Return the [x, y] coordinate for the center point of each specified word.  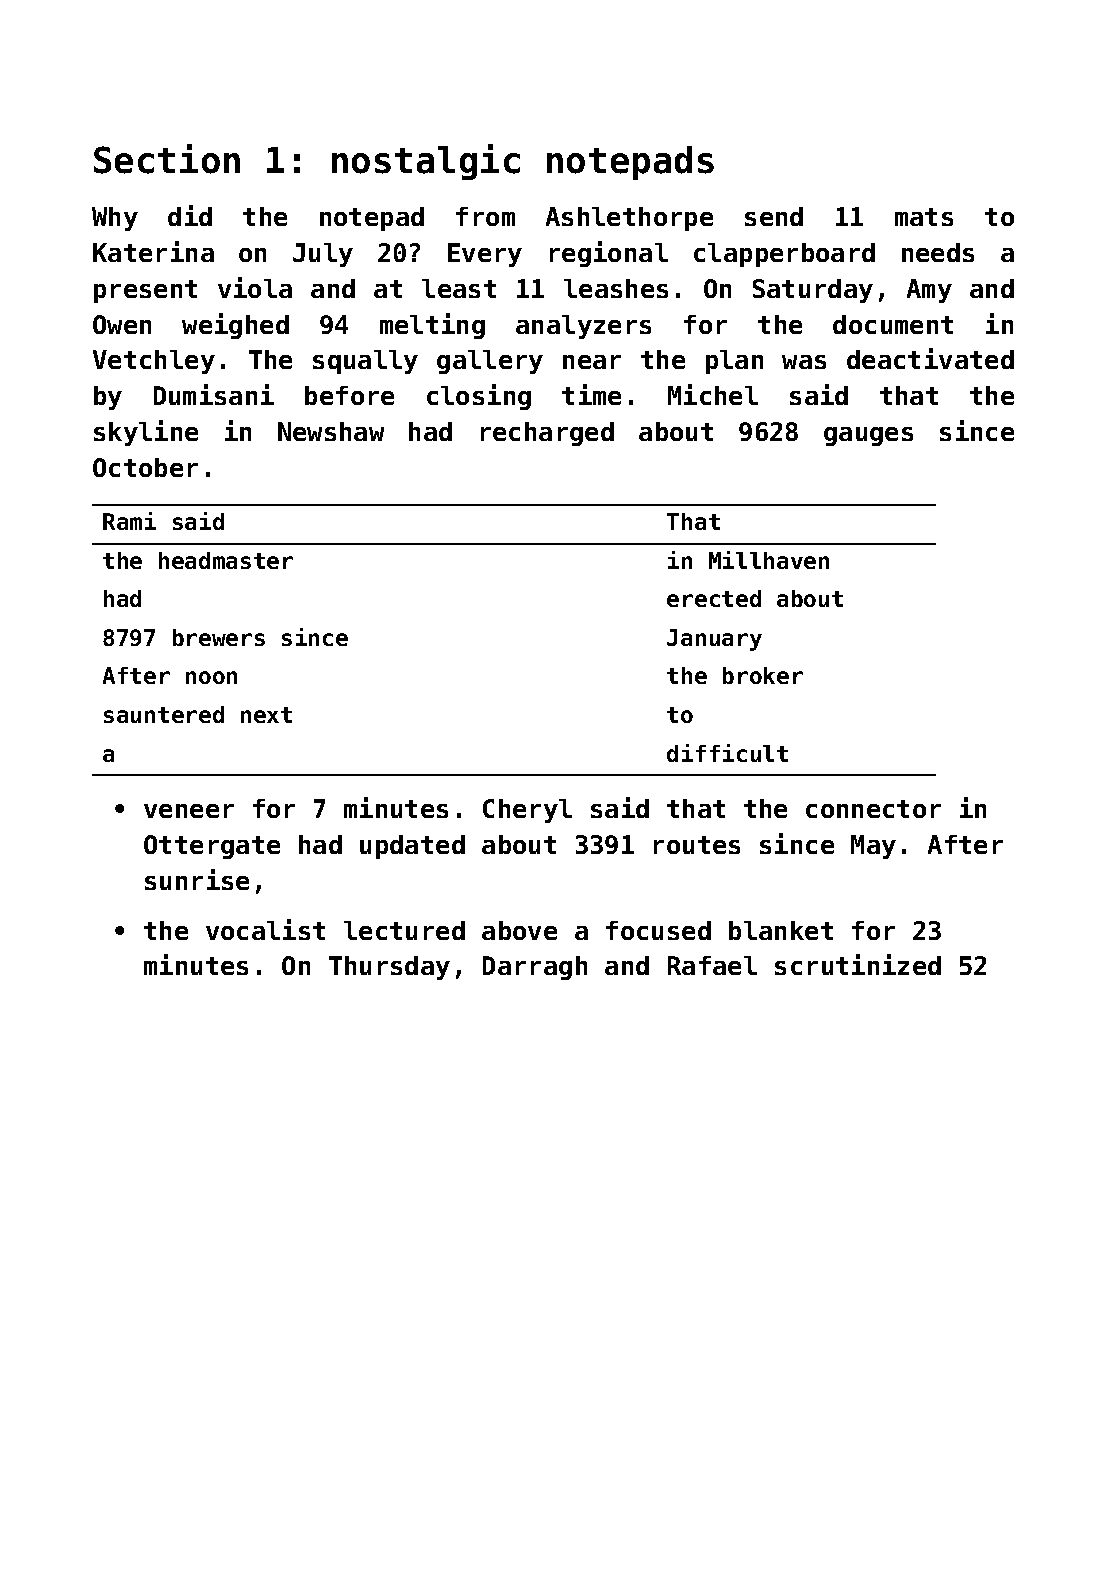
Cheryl [527, 811]
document [893, 324]
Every [485, 255]
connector [873, 809]
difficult [727, 753]
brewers [219, 637]
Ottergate [212, 847]
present [145, 291]
